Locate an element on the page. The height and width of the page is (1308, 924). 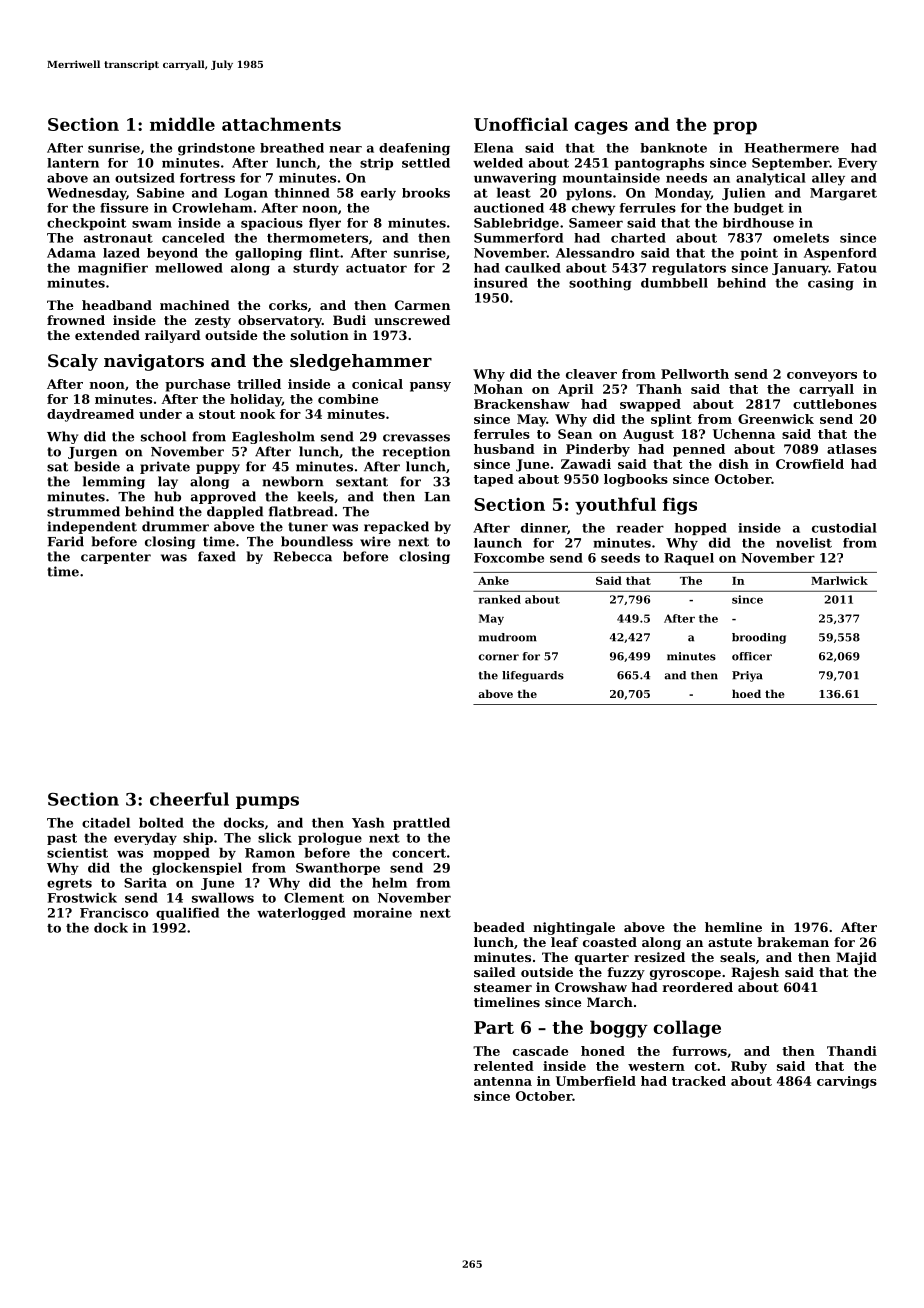
deafening is located at coordinates (414, 149).
